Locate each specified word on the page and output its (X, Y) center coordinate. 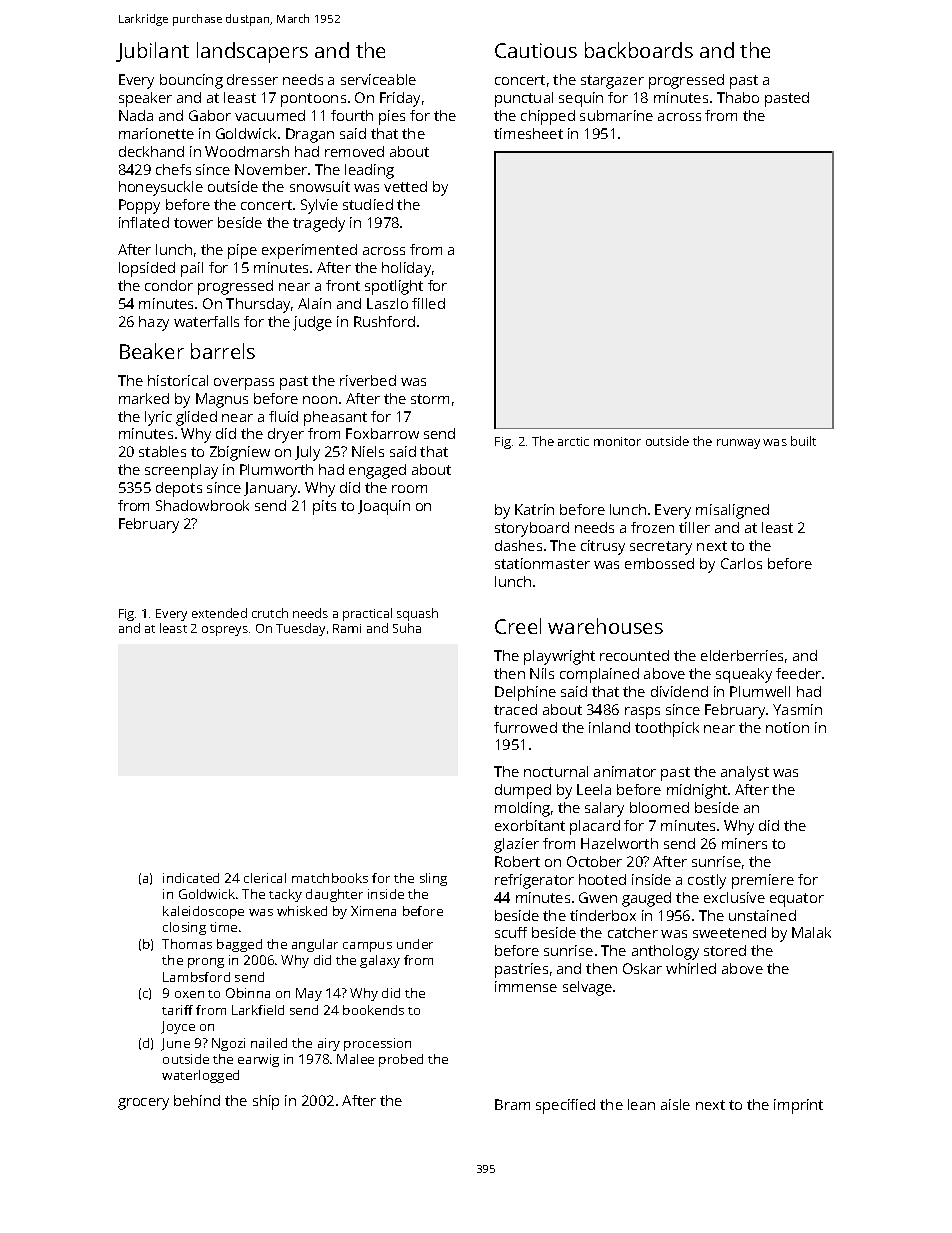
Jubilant (152, 52)
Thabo (738, 97)
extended (219, 613)
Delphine (525, 693)
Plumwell (760, 691)
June (175, 1044)
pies (392, 117)
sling (433, 879)
